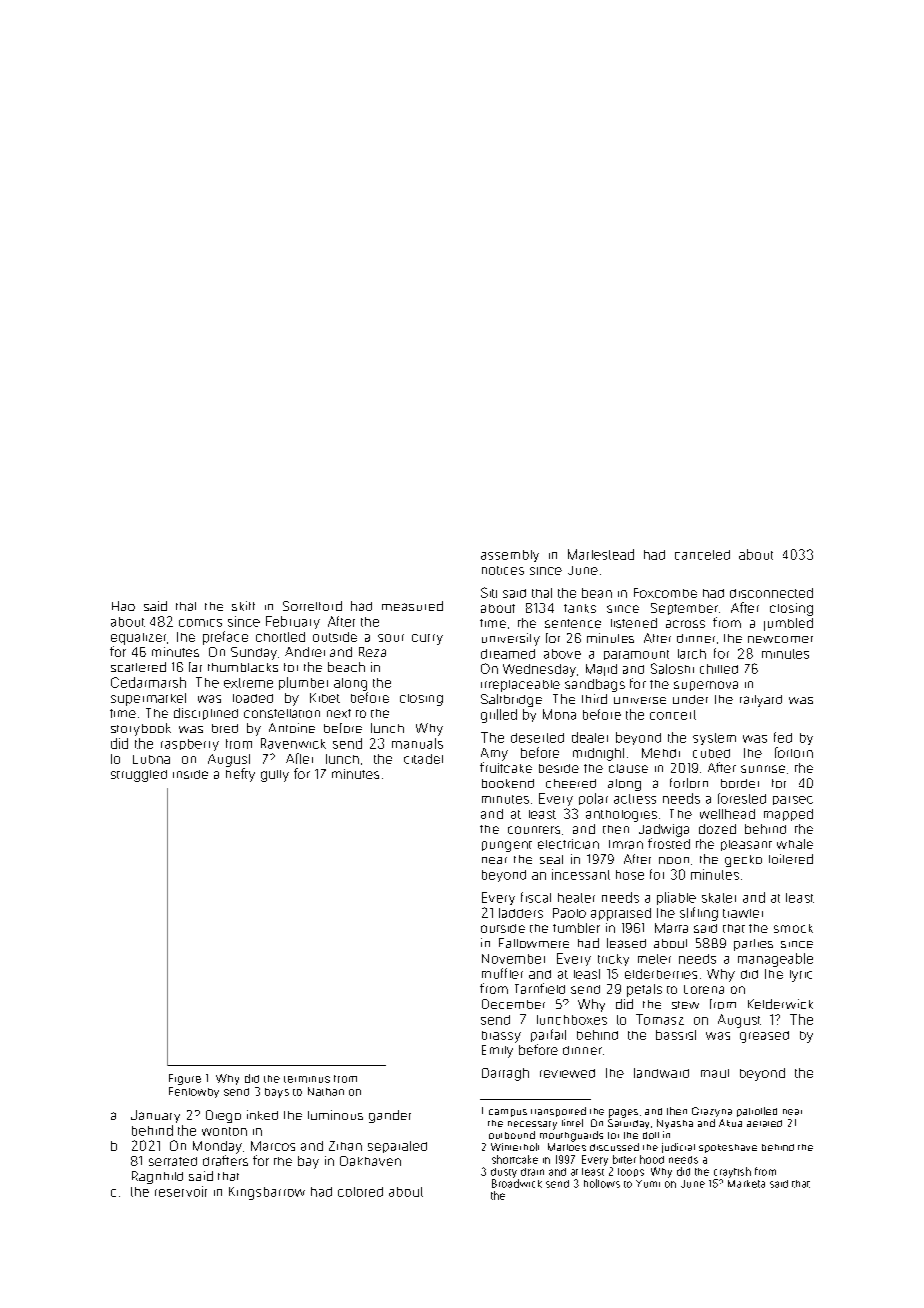  I want to click on pungent, so click(507, 846).
